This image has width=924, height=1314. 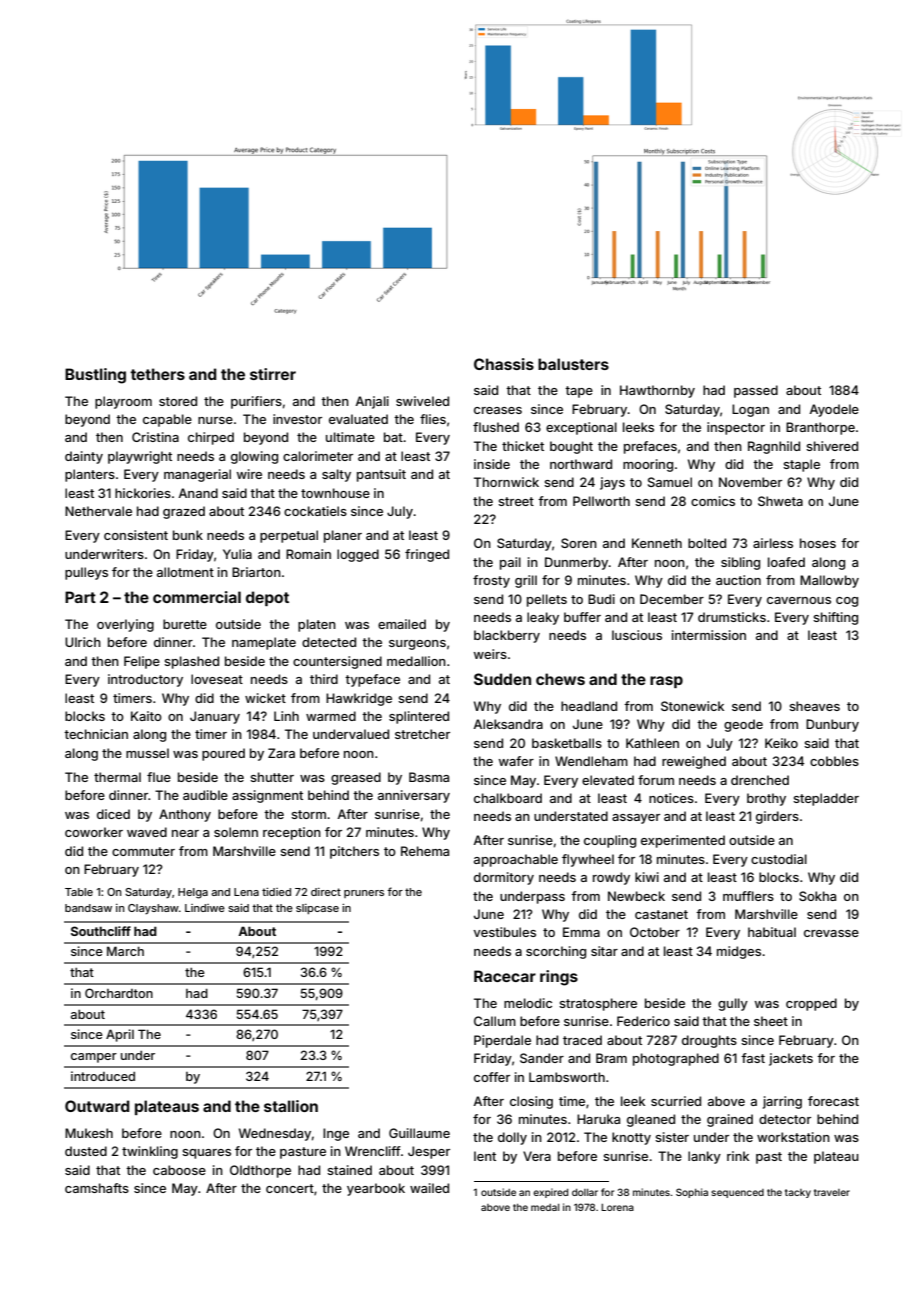 I want to click on logged, so click(x=358, y=555).
